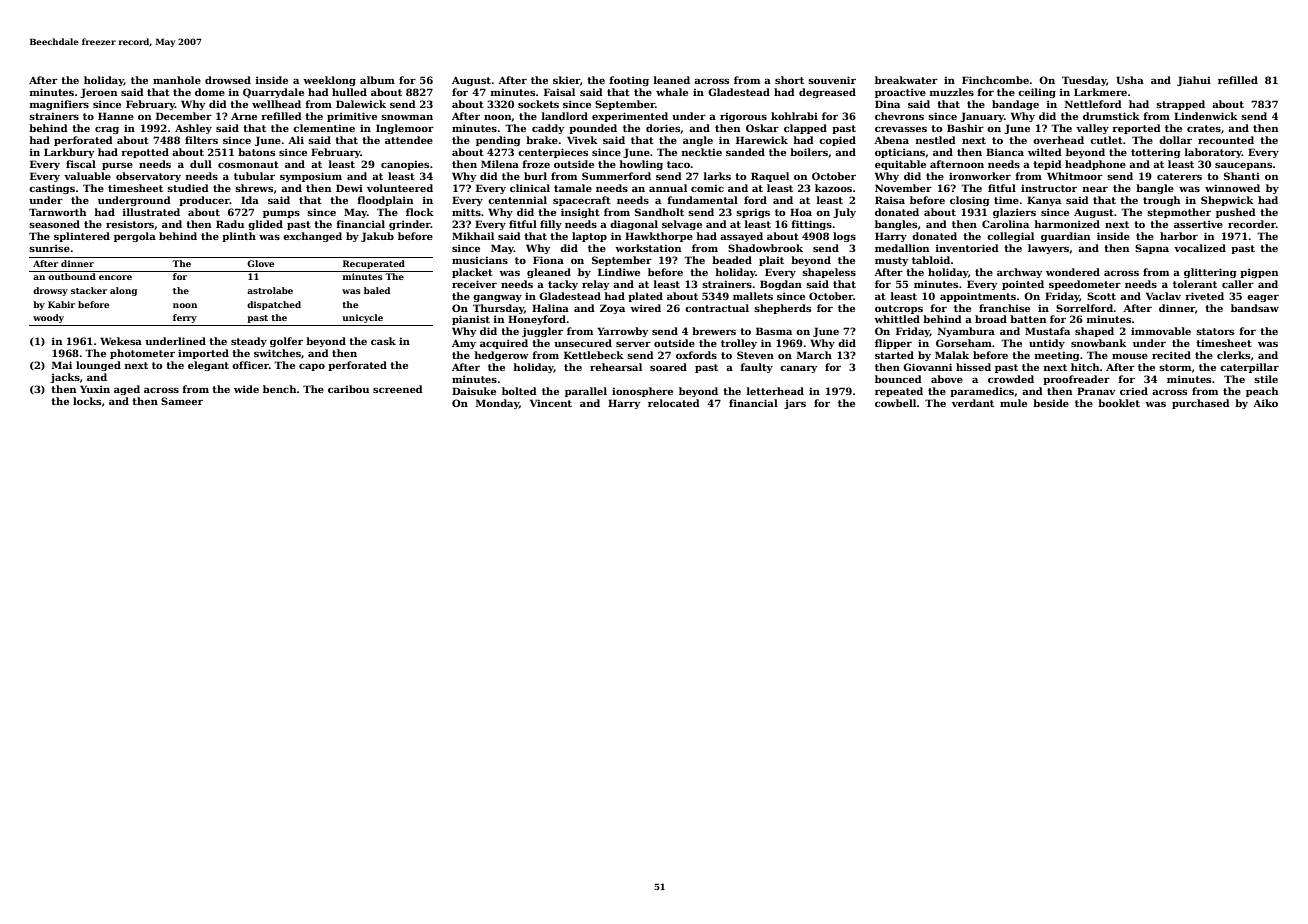 The width and height of the document is (1308, 924). I want to click on wondered, so click(1073, 272).
